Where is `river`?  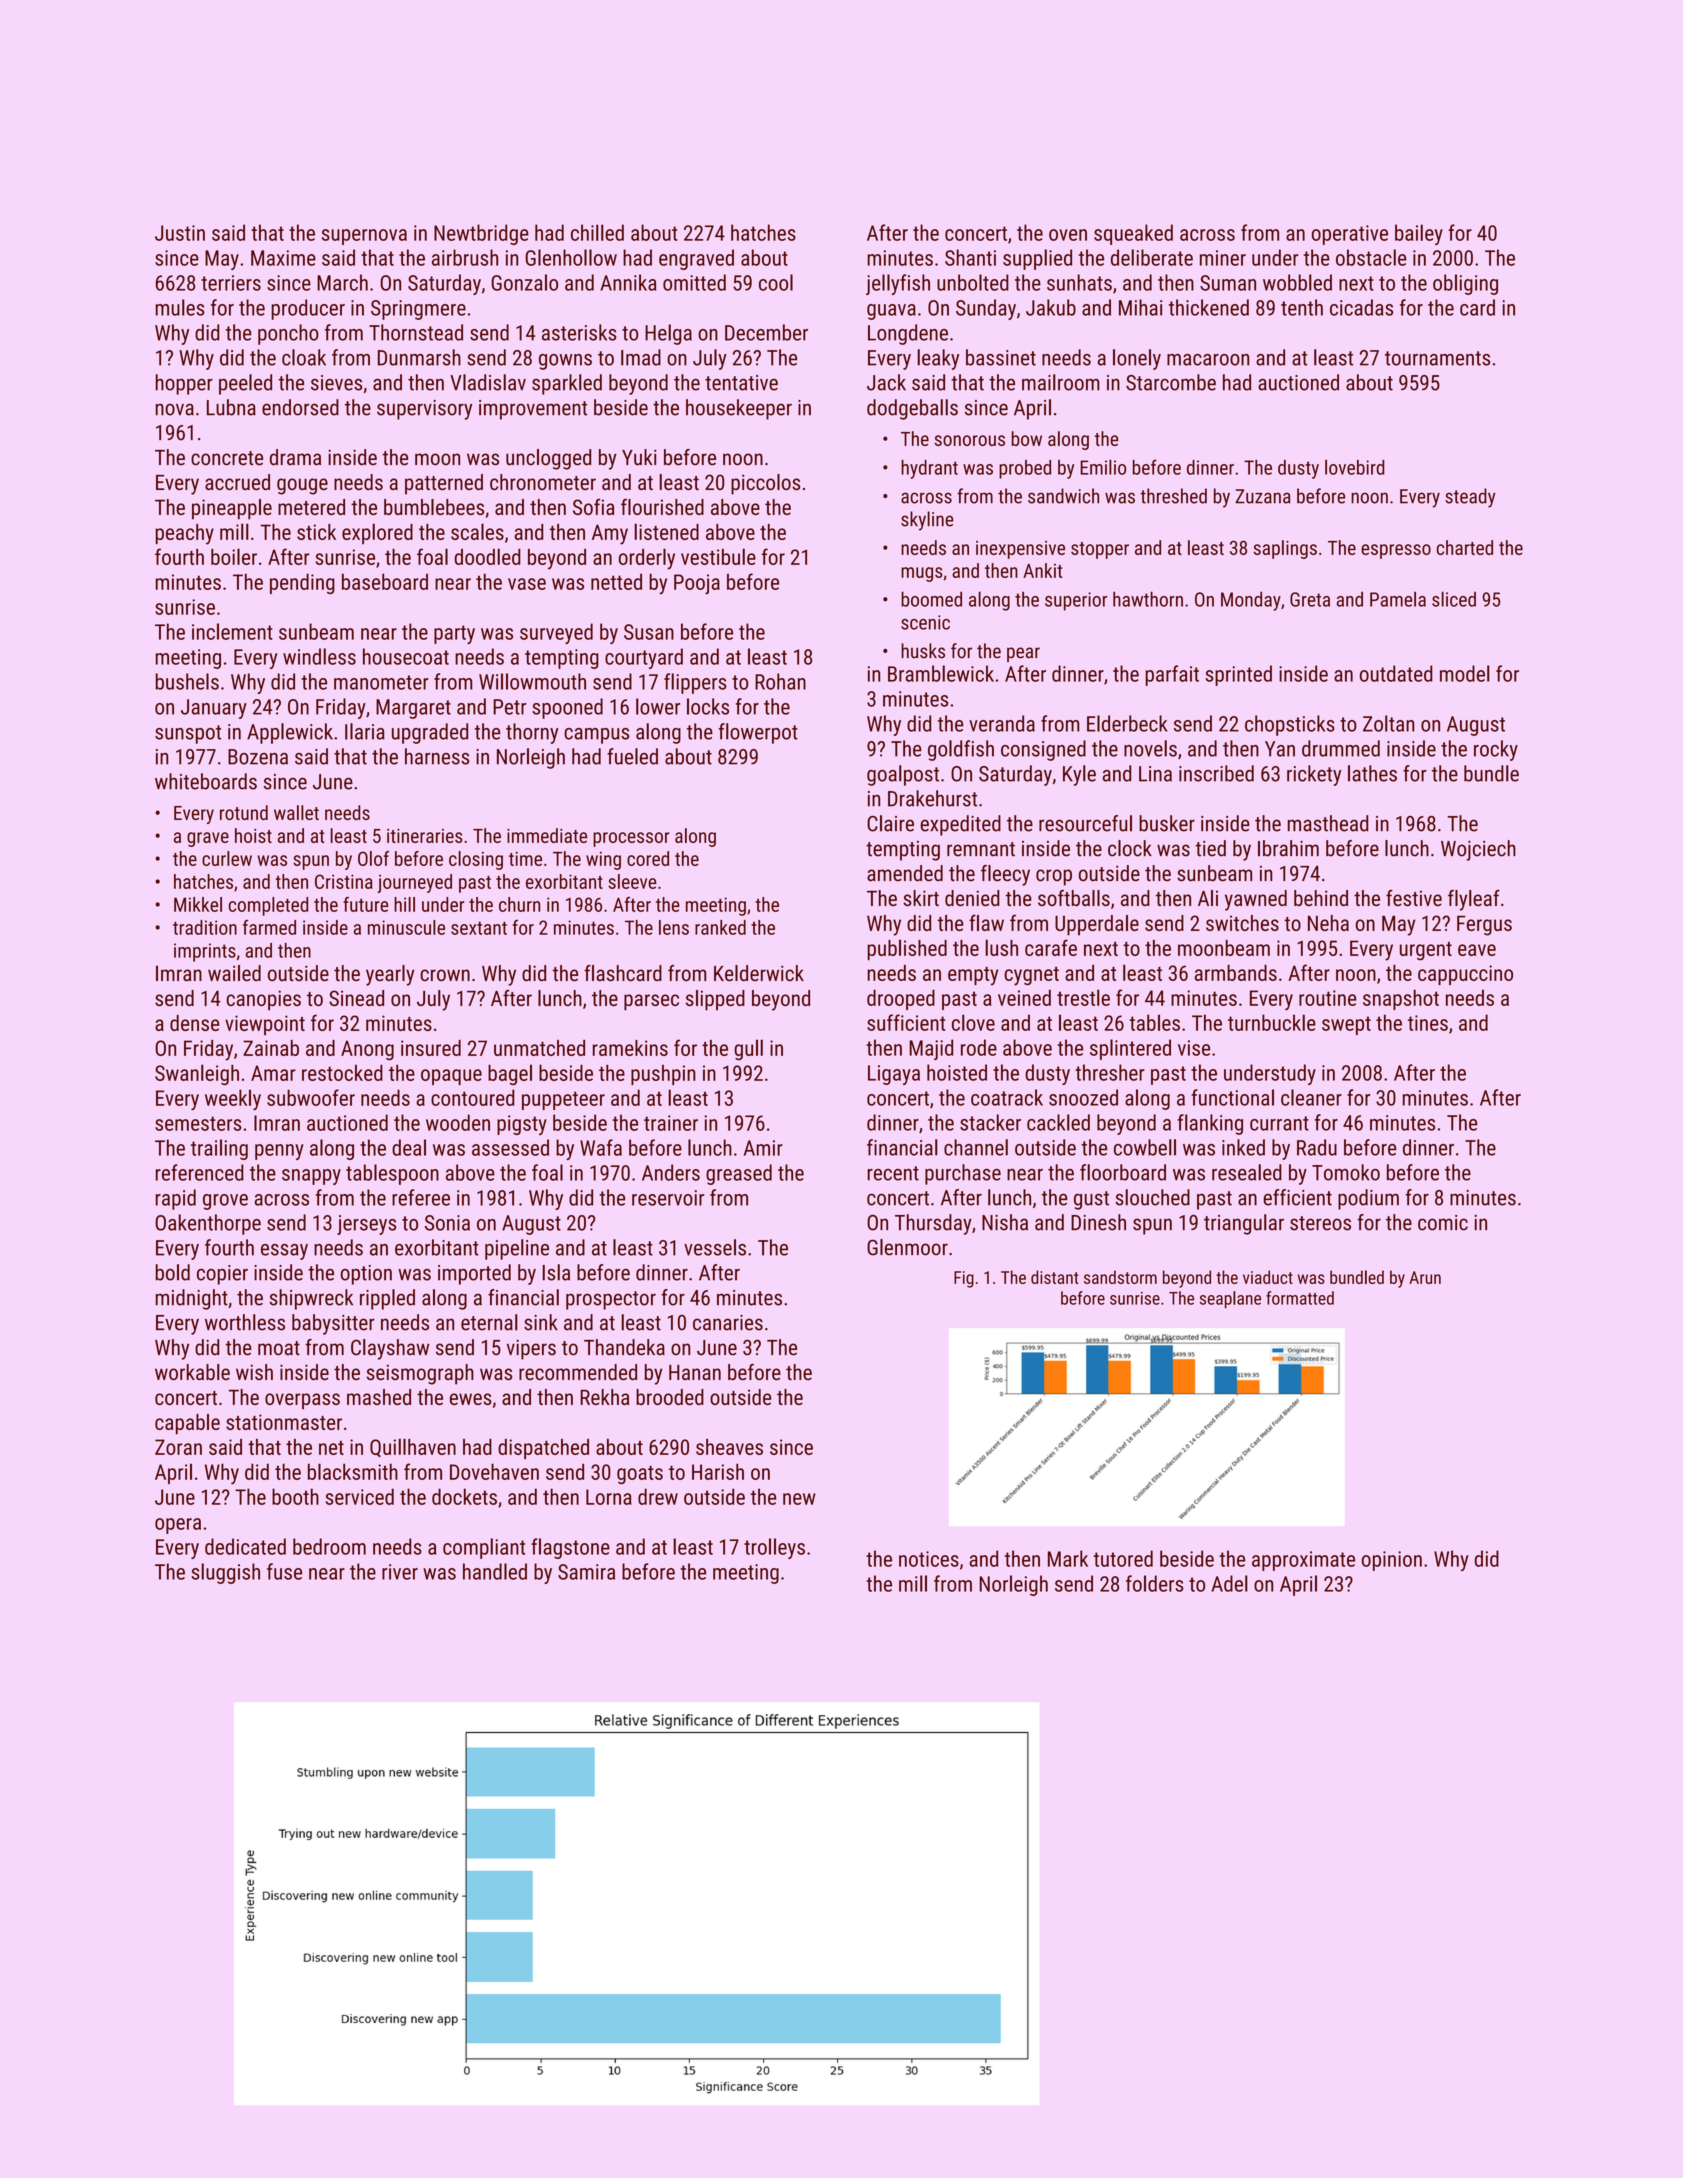 river is located at coordinates (400, 1572).
